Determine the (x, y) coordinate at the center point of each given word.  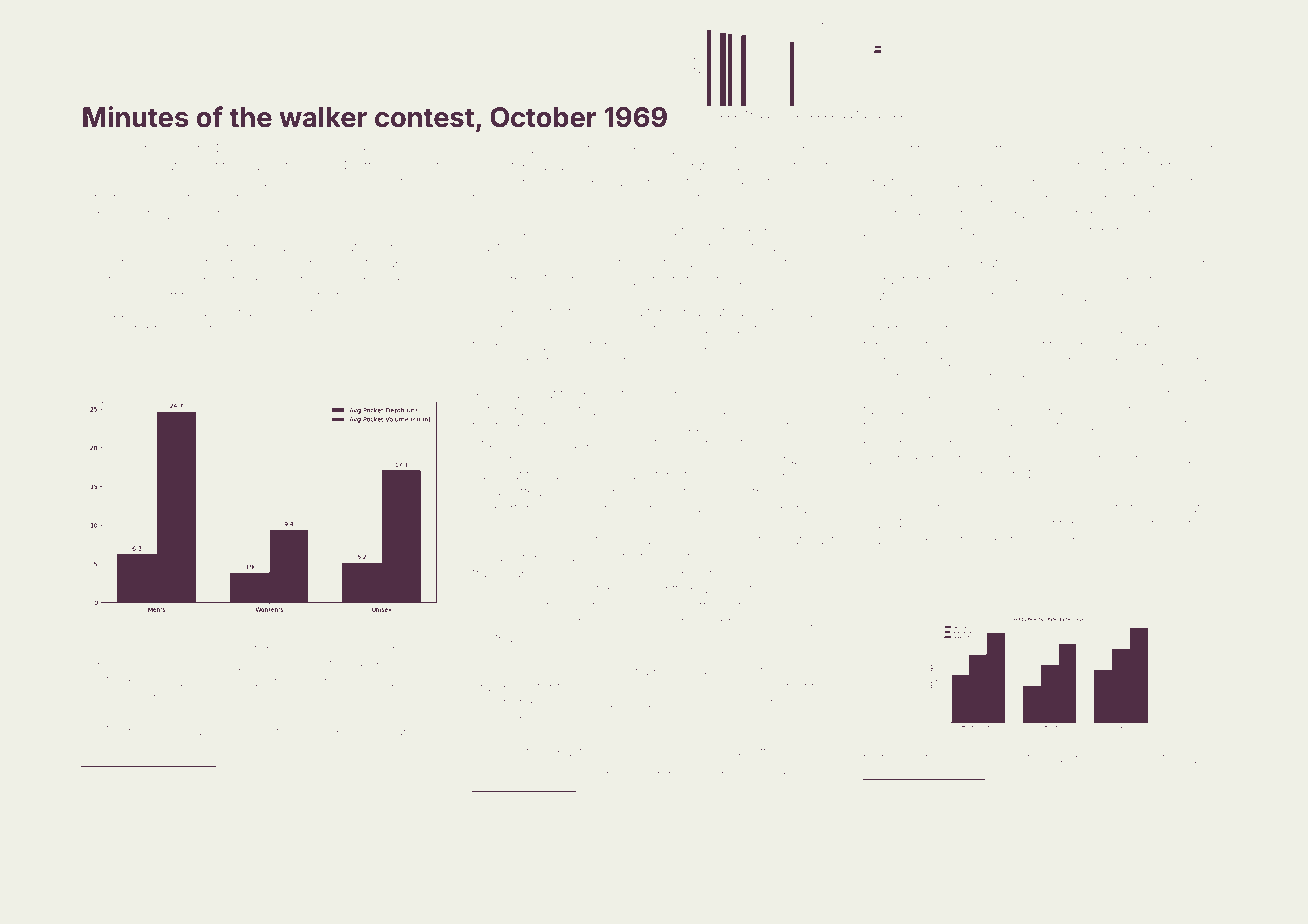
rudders (263, 150)
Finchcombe (649, 752)
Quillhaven (1053, 149)
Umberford (505, 508)
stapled (612, 590)
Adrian (240, 312)
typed (604, 150)
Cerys (490, 264)
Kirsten (1033, 598)
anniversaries (1124, 586)
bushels (106, 698)
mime (976, 281)
